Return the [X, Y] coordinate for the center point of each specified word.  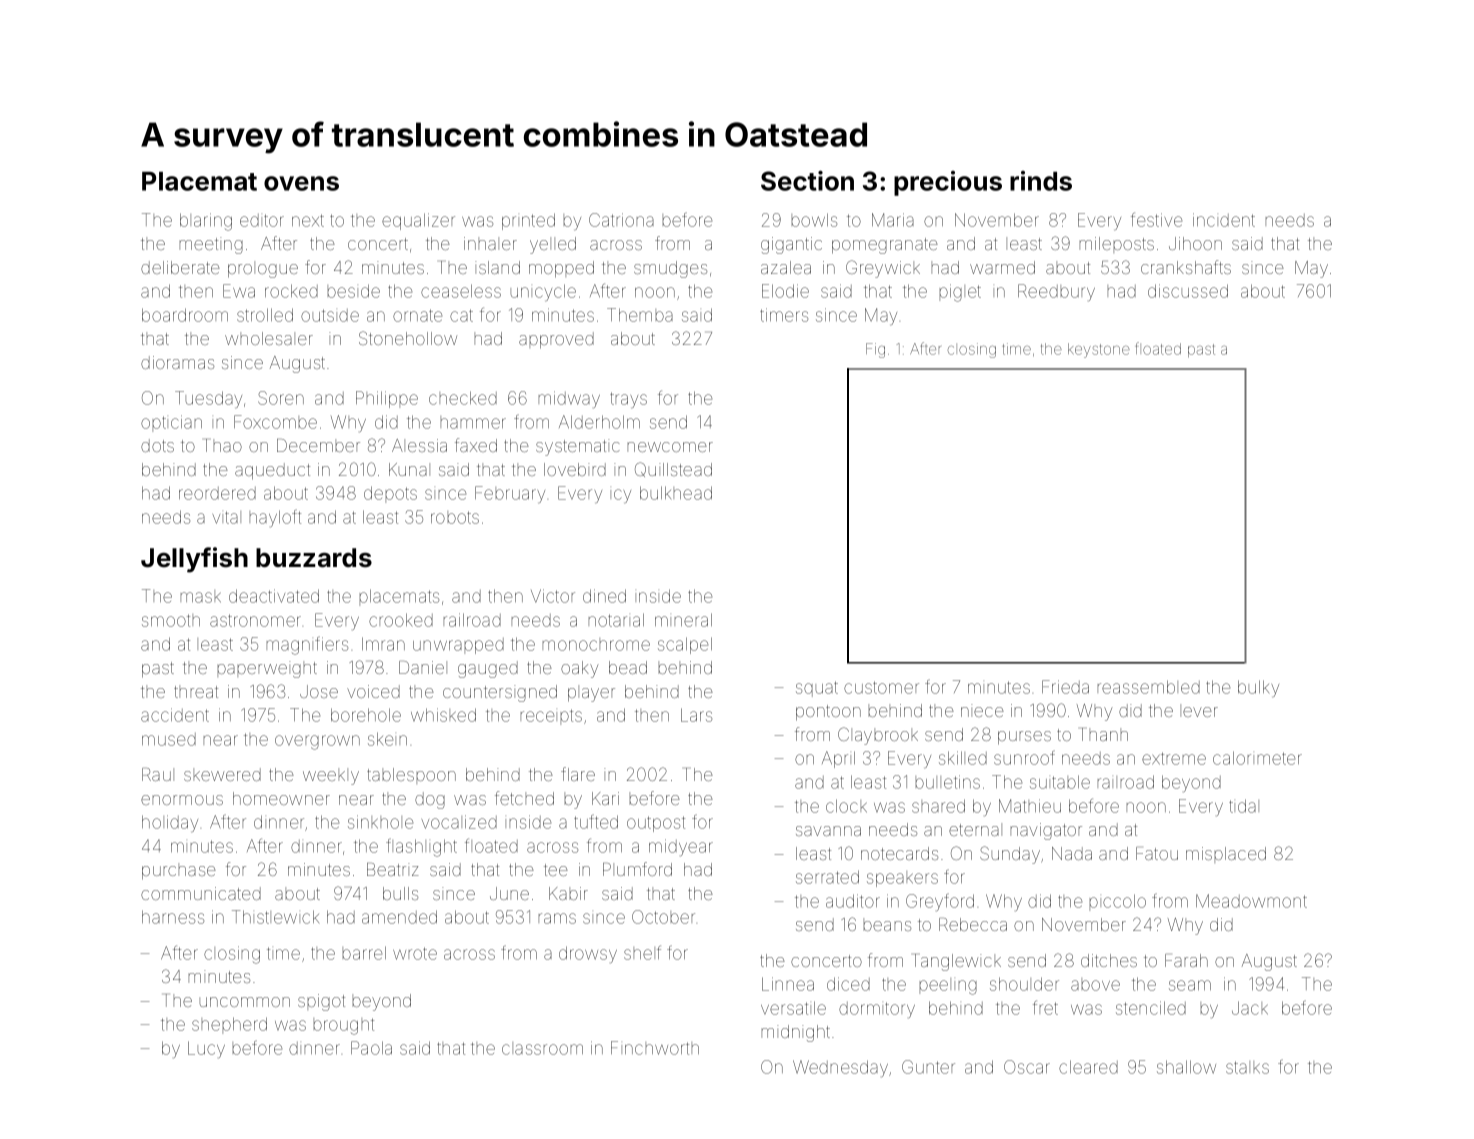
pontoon [828, 713]
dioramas [177, 362]
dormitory [877, 1010]
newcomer [670, 447]
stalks [1247, 1067]
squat [817, 689]
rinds [1041, 181]
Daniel [421, 667]
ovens [301, 183]
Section [807, 180]
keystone [1099, 350]
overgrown [317, 742]
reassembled [1149, 687]
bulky [1258, 688]
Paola [371, 1048]
